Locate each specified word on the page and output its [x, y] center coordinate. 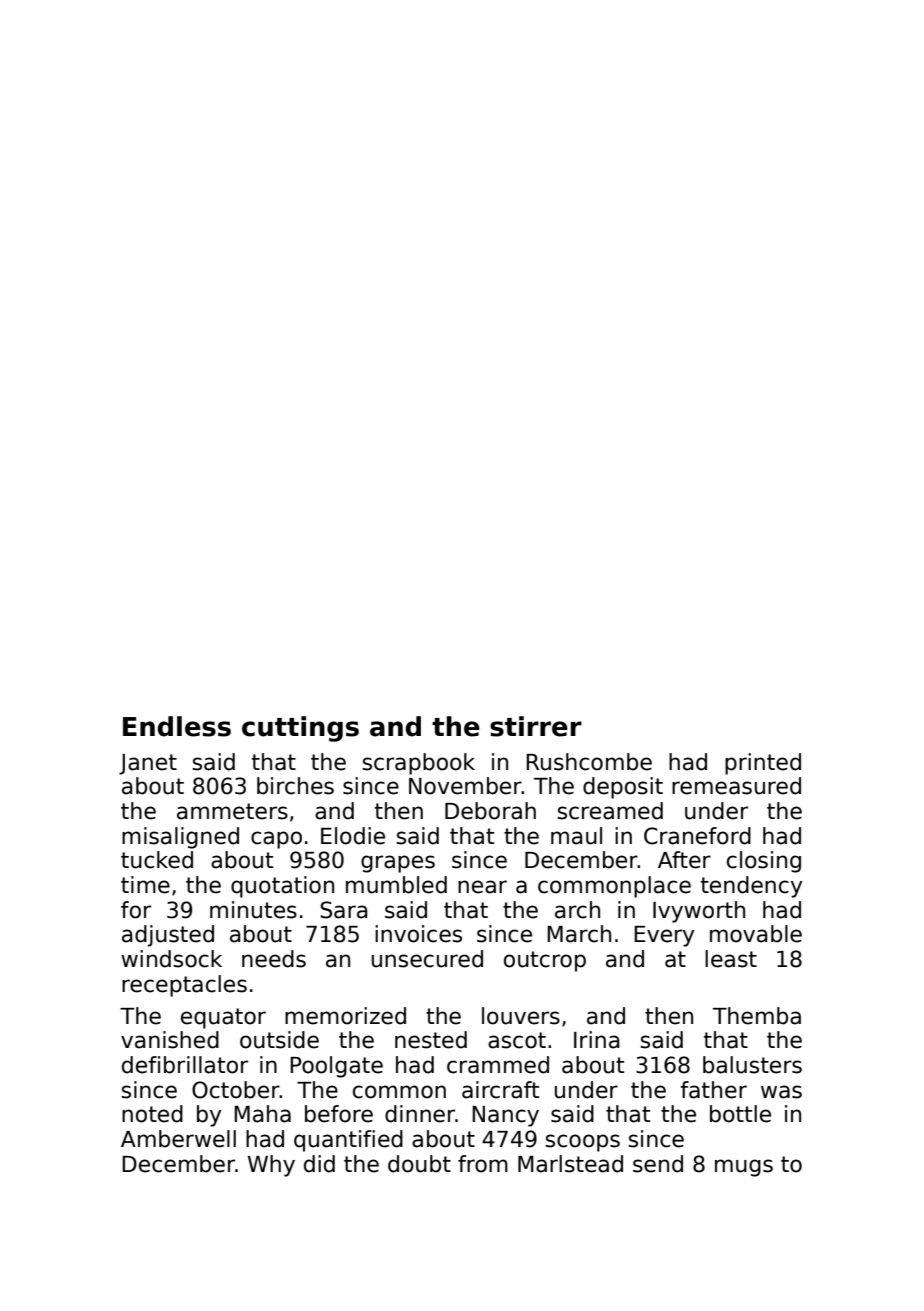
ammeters [232, 811]
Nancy [505, 1116]
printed [763, 764]
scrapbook [419, 764]
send [658, 1164]
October [236, 1090]
